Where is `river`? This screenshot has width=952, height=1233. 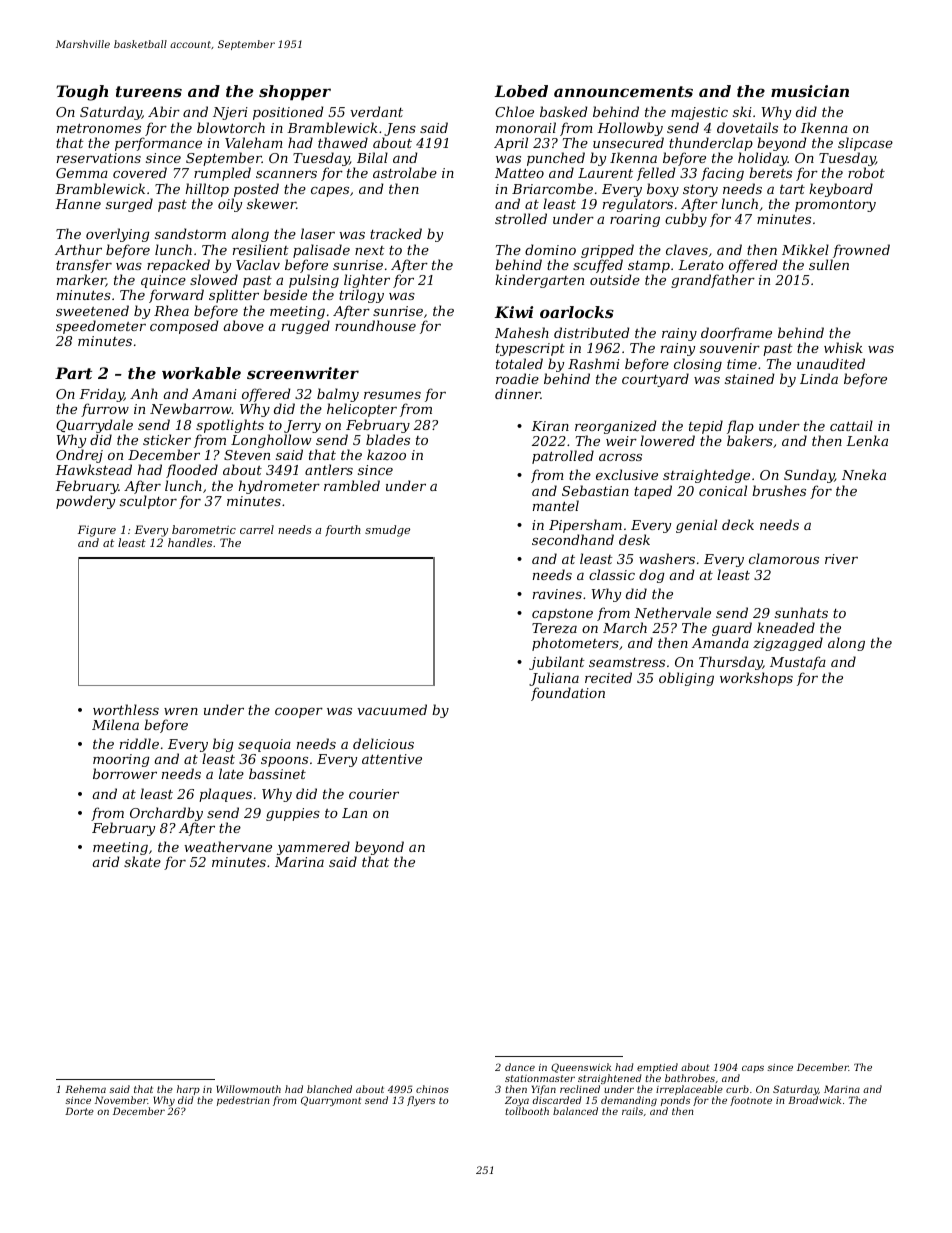
river is located at coordinates (841, 559).
